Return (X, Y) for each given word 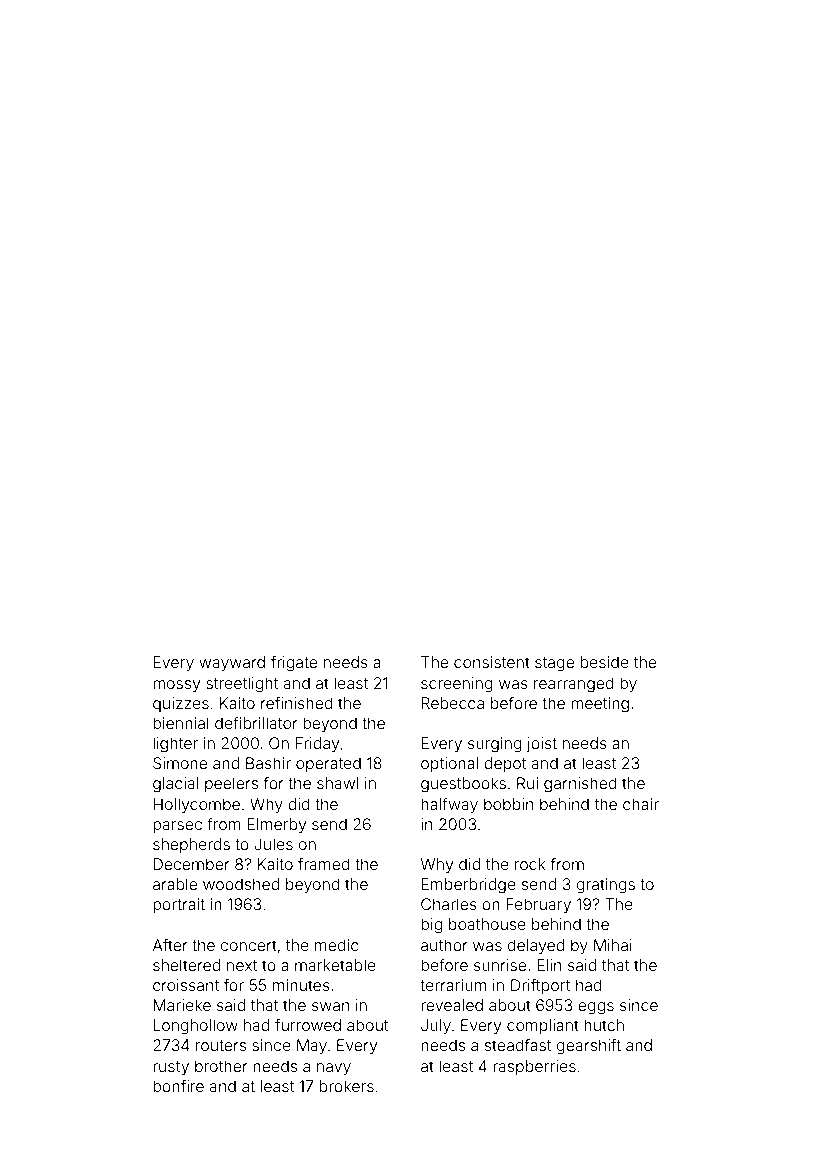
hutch (604, 1025)
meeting (600, 705)
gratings (606, 886)
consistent (492, 662)
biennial (181, 723)
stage (554, 664)
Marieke (182, 1005)
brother (221, 1066)
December (192, 864)
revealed (452, 1005)
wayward (232, 664)
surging (495, 745)
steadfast (518, 1045)
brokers (347, 1086)
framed (324, 864)
